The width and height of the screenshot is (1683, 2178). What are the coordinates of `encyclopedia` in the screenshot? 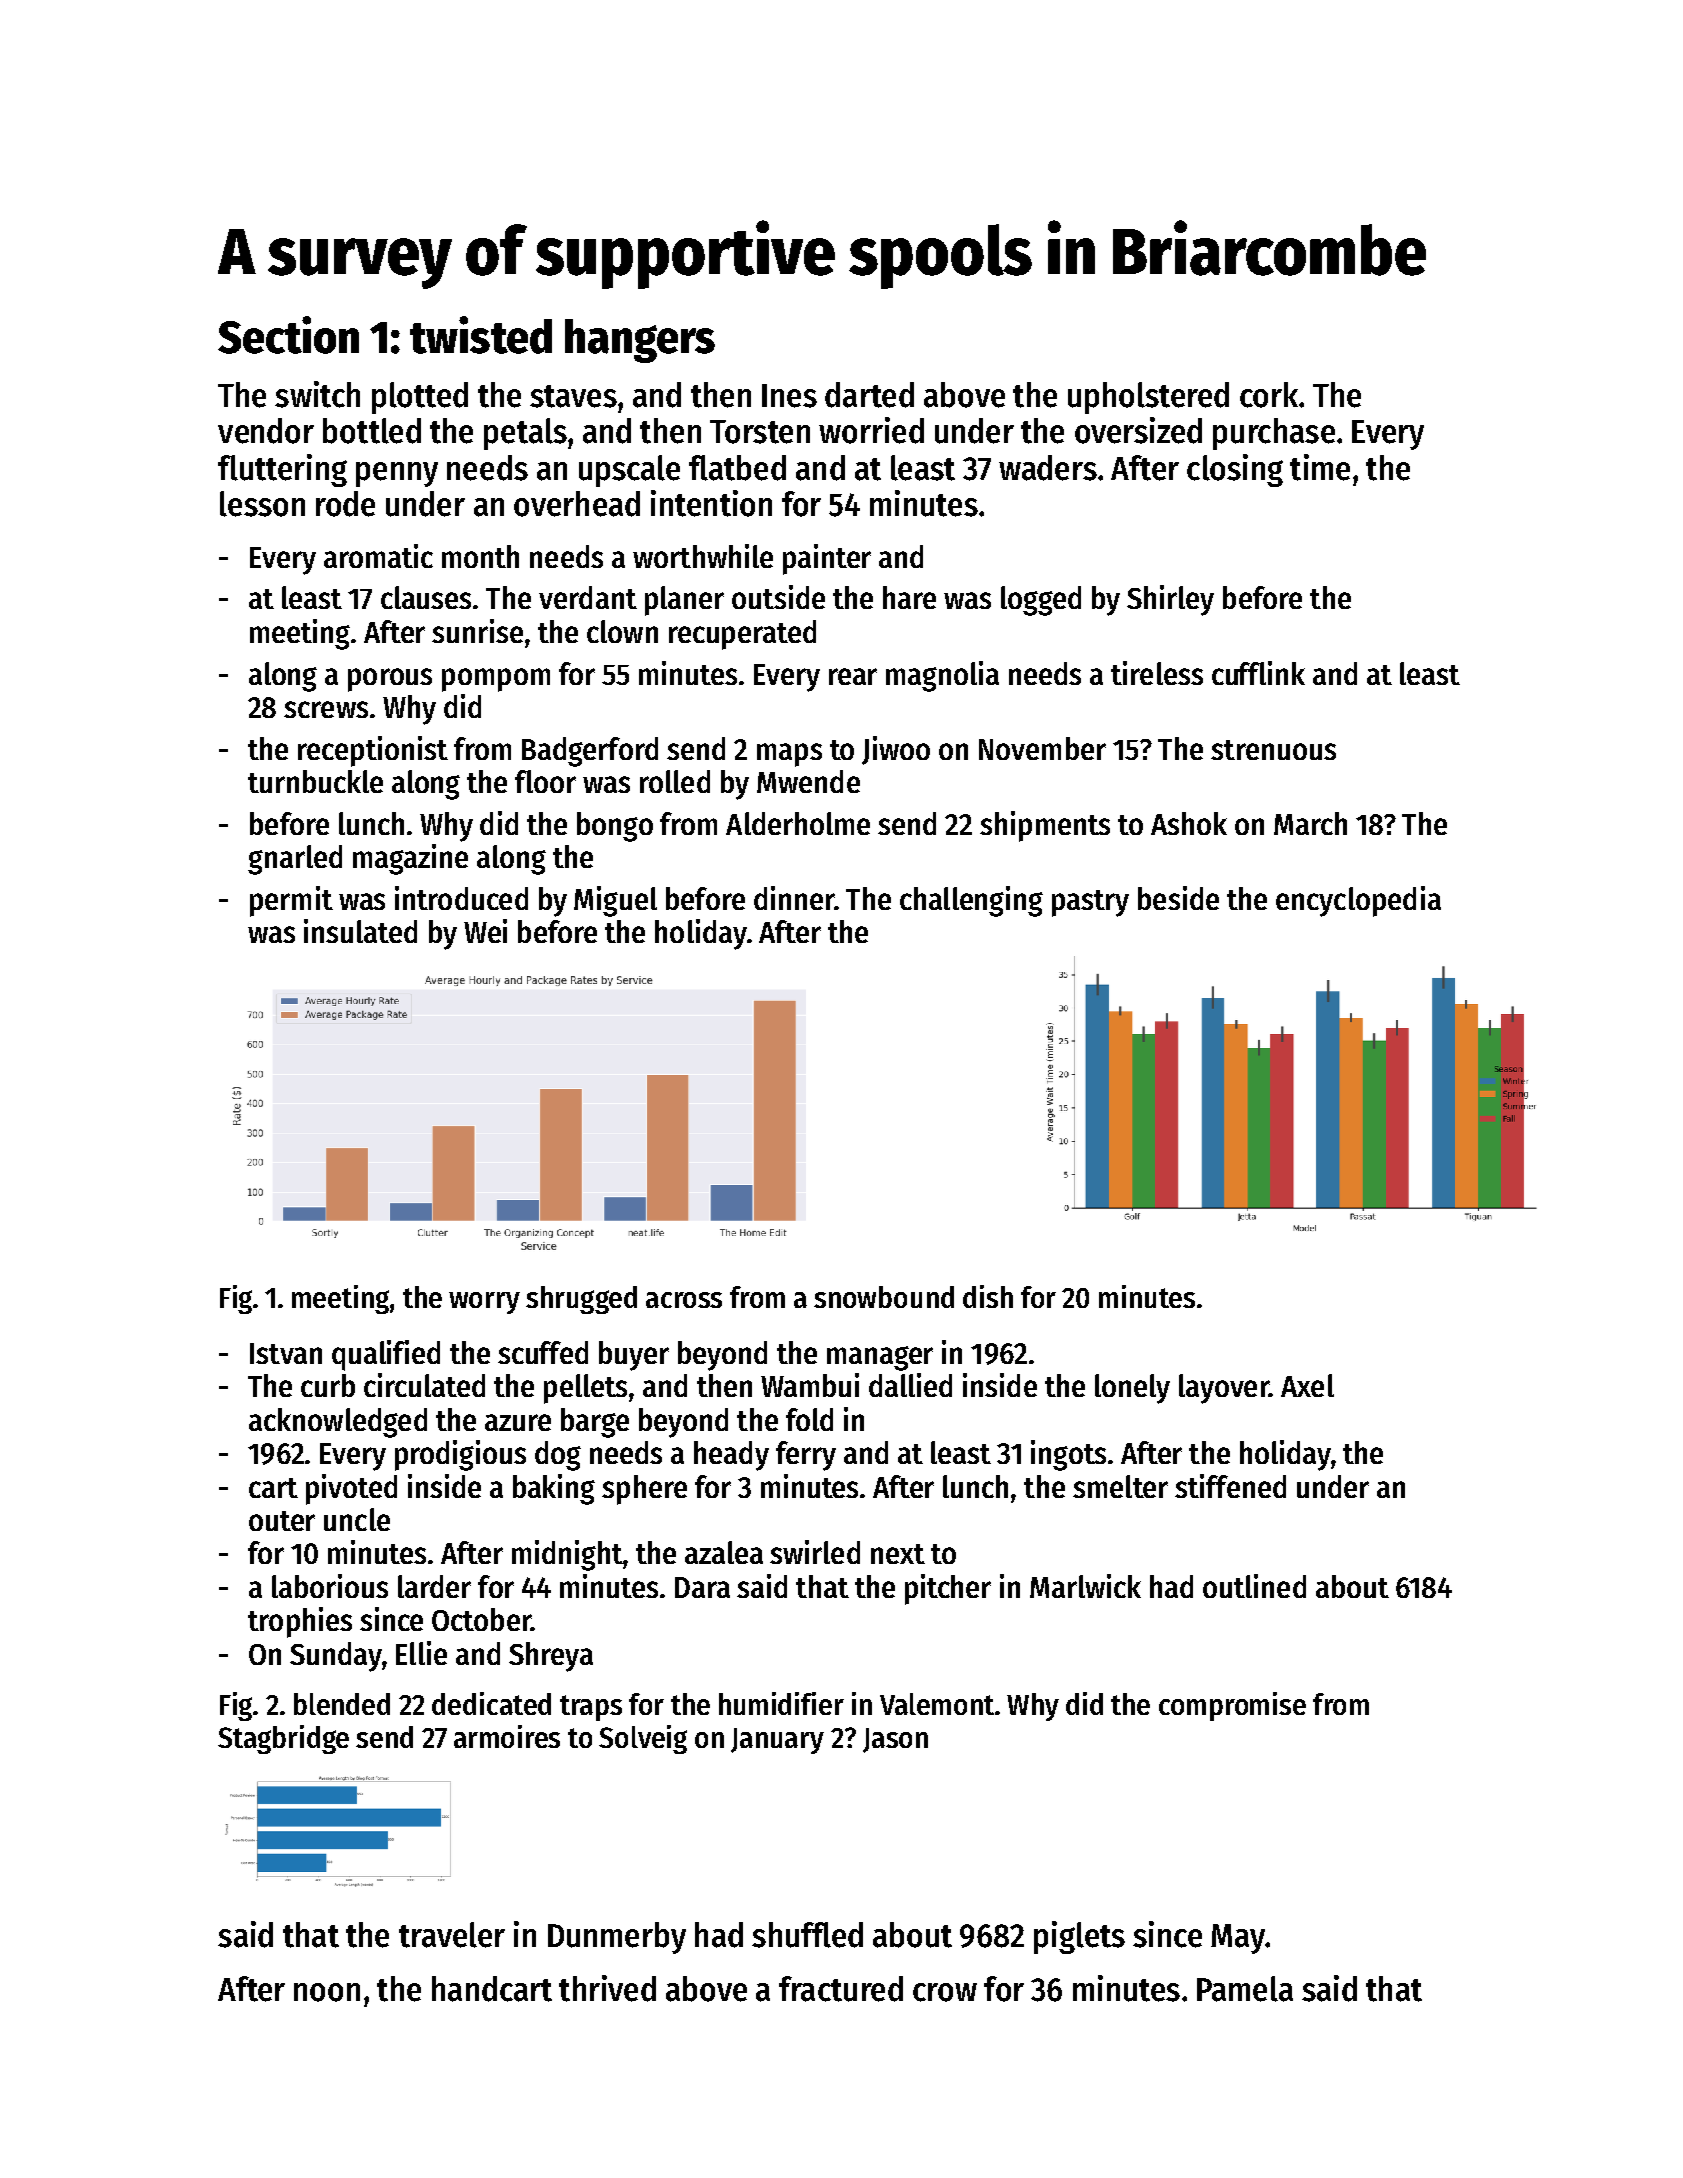 It's located at (1358, 901).
